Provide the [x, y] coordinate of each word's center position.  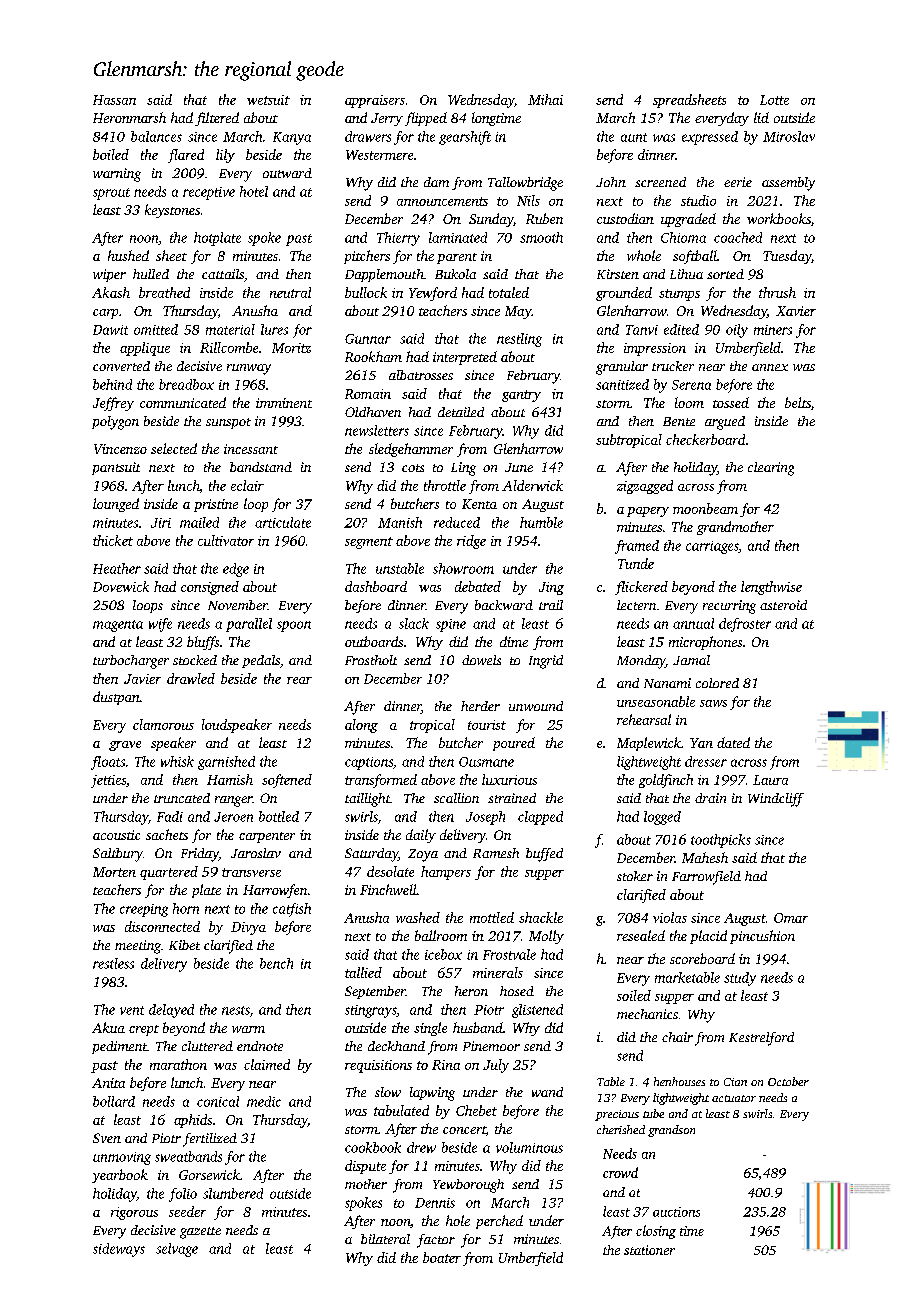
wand [547, 1092]
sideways [119, 1250]
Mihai [545, 99]
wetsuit [268, 100]
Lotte [774, 100]
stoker [635, 876]
